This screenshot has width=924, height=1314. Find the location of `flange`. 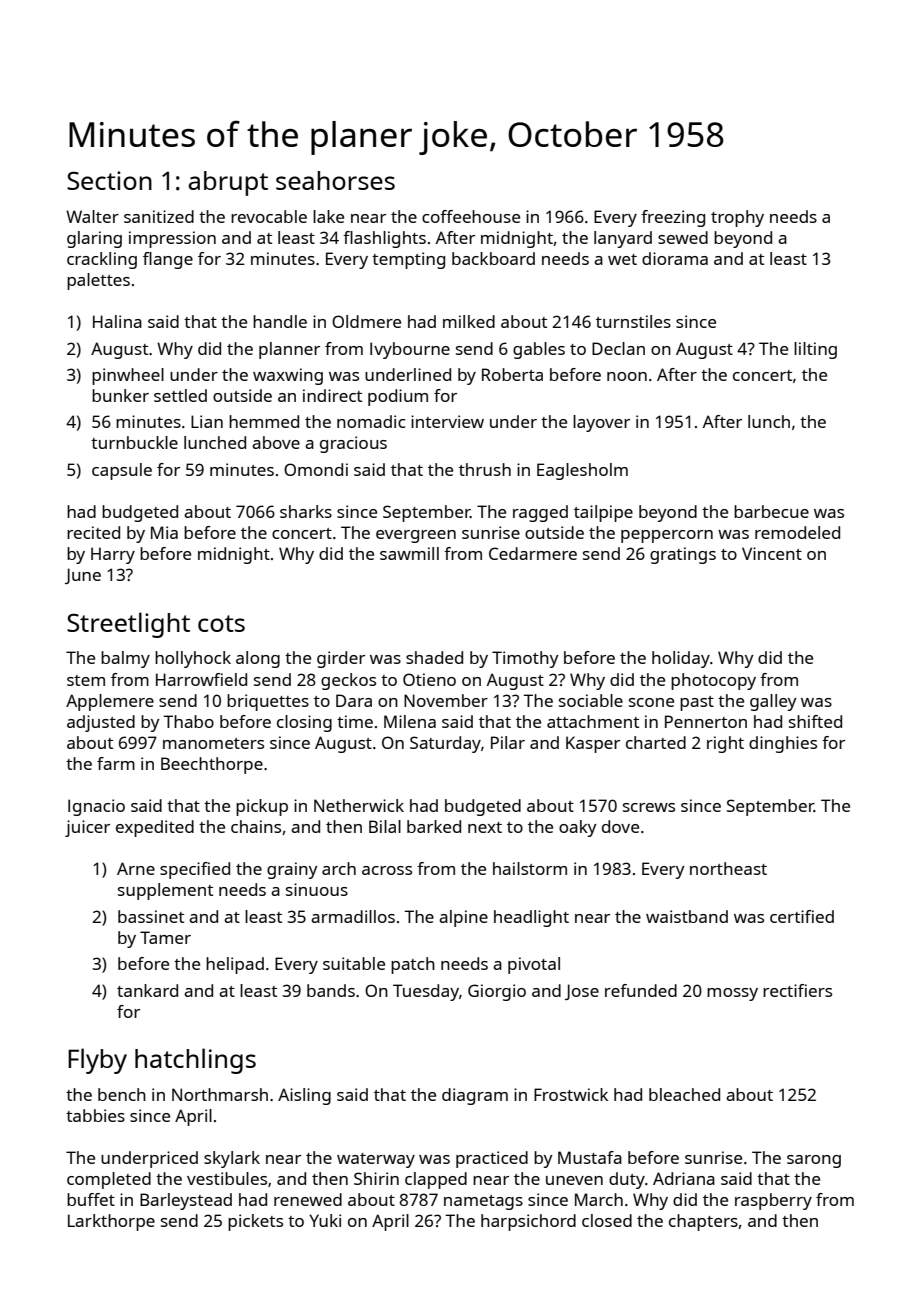

flange is located at coordinates (168, 260).
